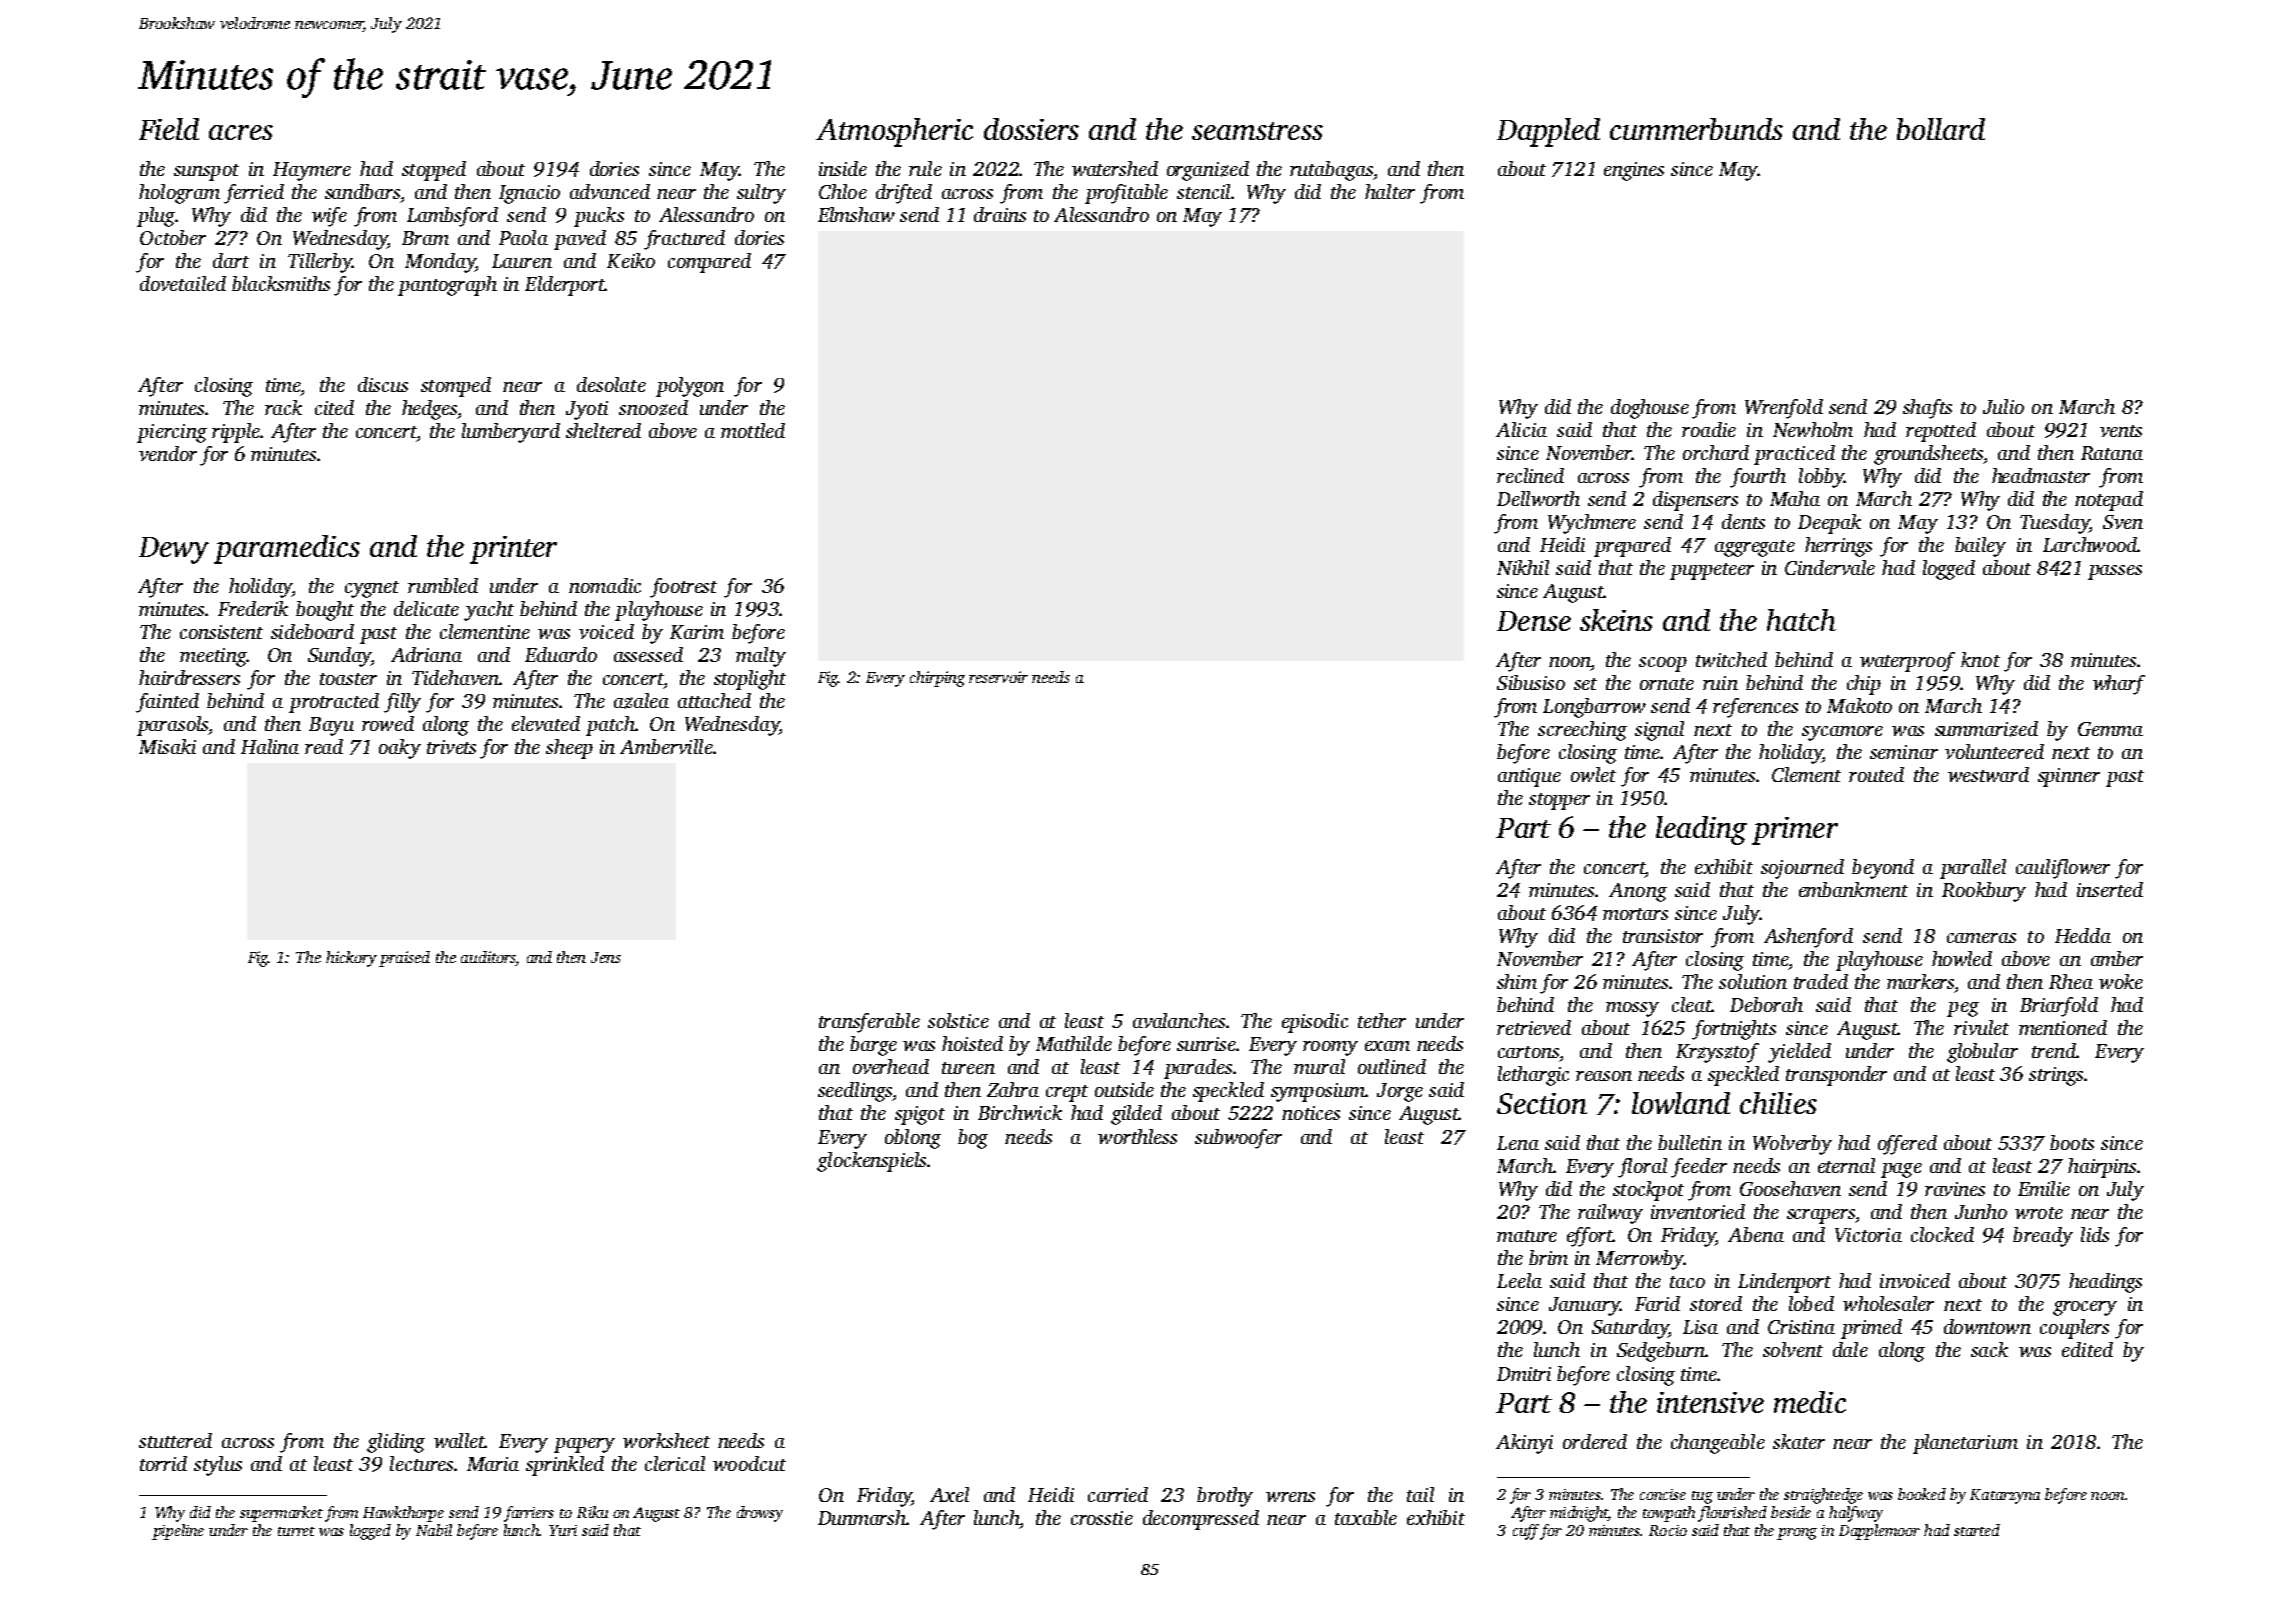 The image size is (2282, 1614). Describe the element at coordinates (1390, 191) in the screenshot. I see `halter` at that location.
